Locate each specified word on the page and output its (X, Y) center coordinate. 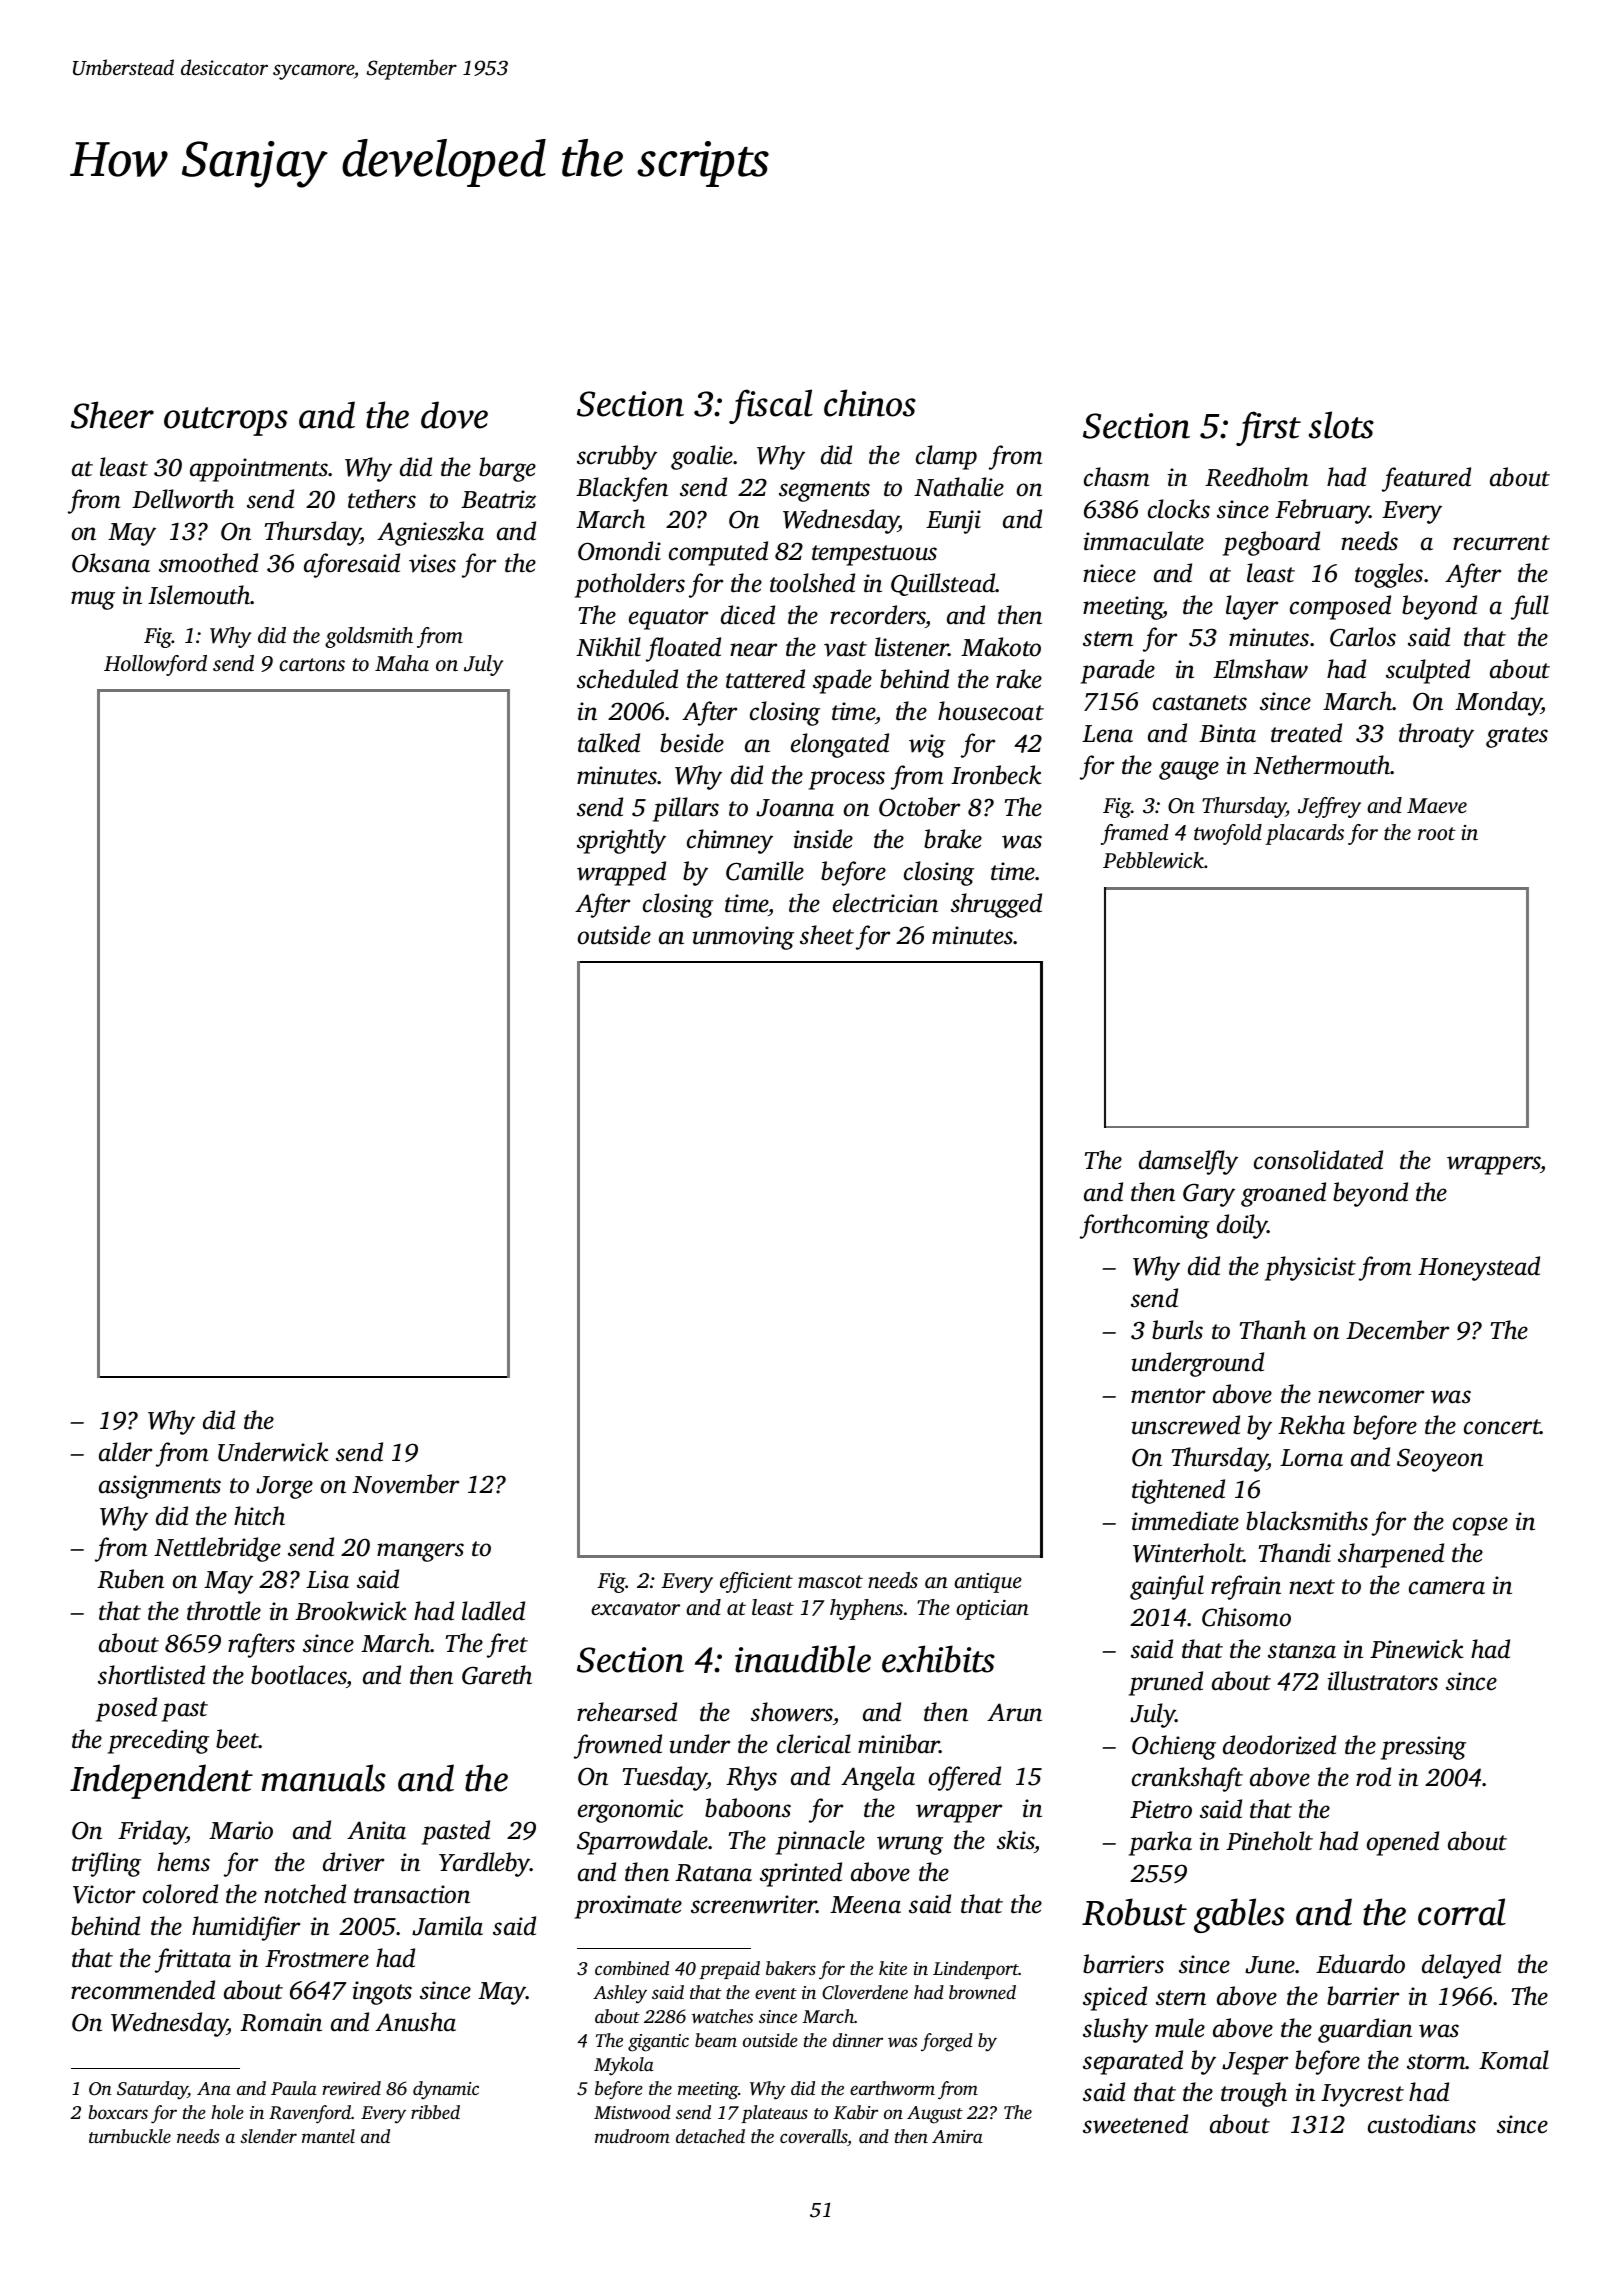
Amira (957, 2136)
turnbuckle (130, 2136)
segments (824, 491)
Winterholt (1188, 1553)
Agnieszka (430, 533)
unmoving (743, 938)
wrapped (621, 873)
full (1530, 607)
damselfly (1188, 1162)
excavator (635, 1608)
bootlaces (299, 1676)
